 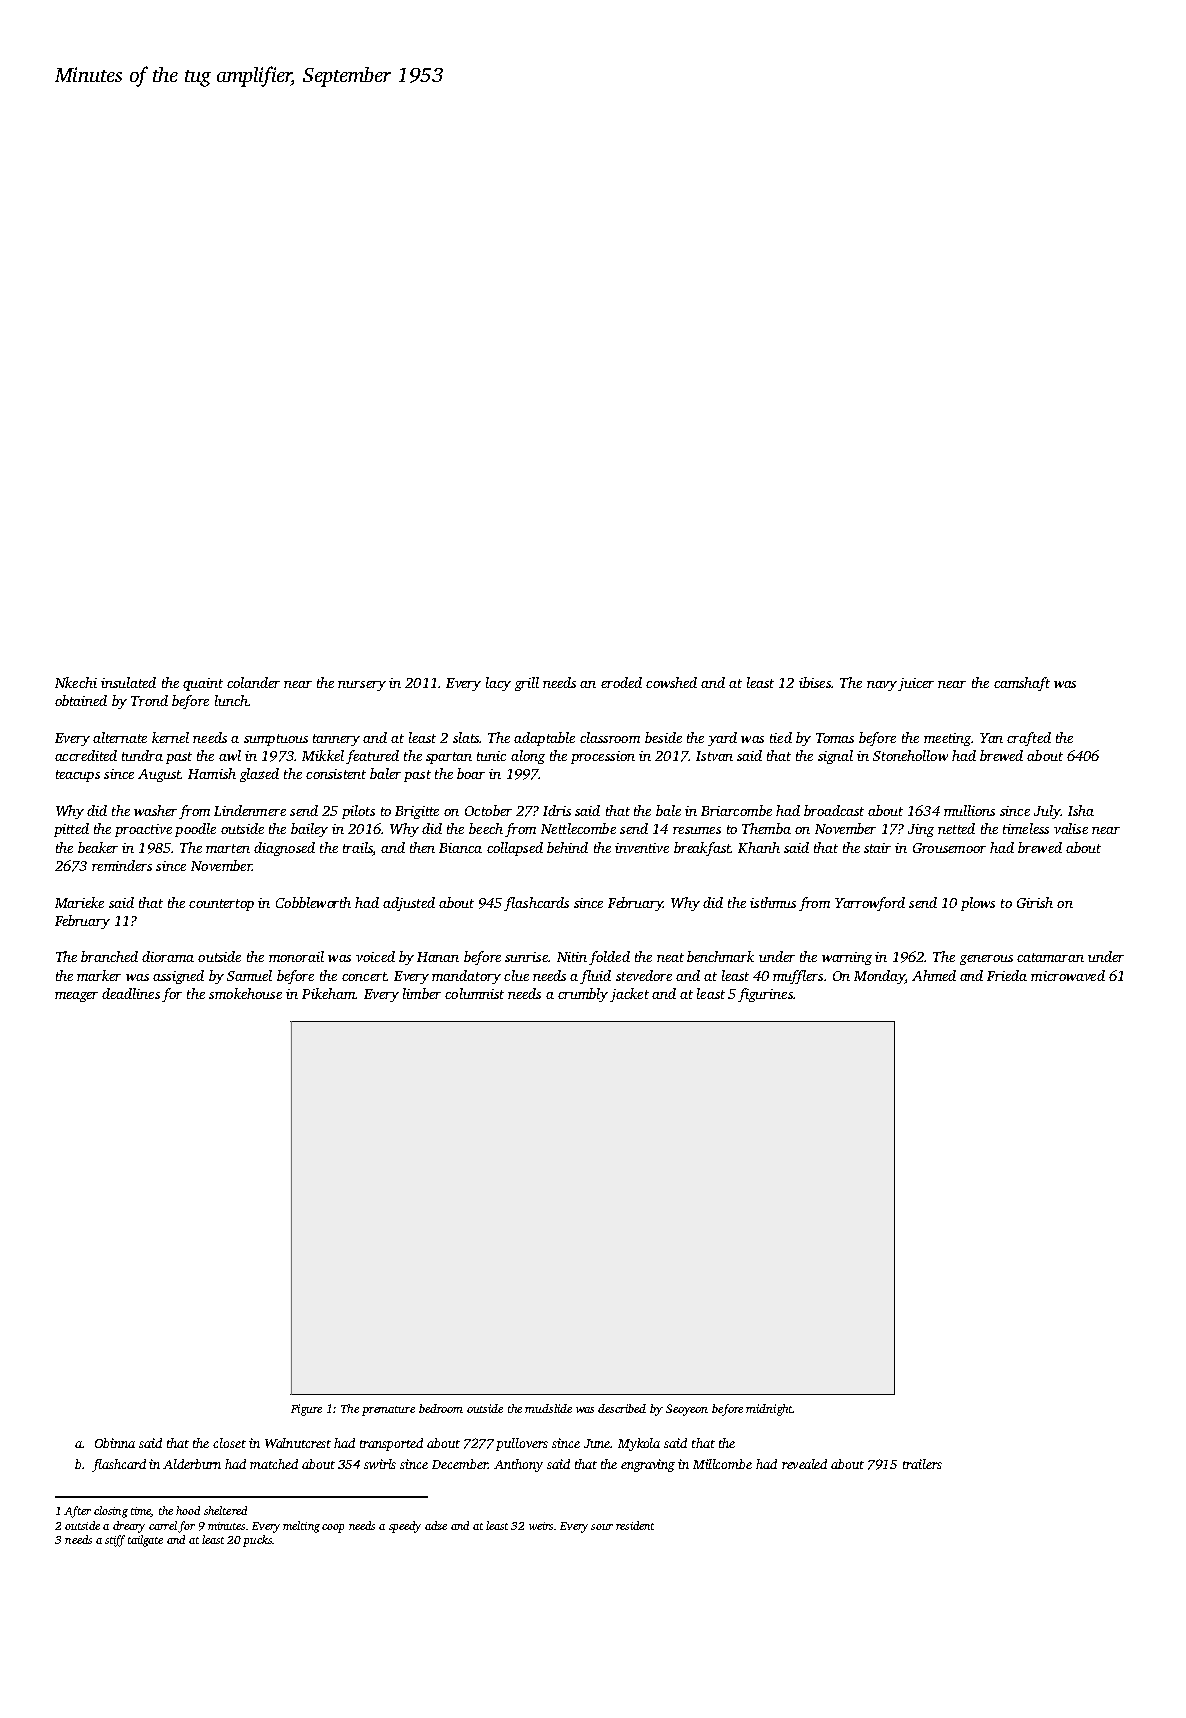 I want to click on Figure, so click(x=306, y=1410).
